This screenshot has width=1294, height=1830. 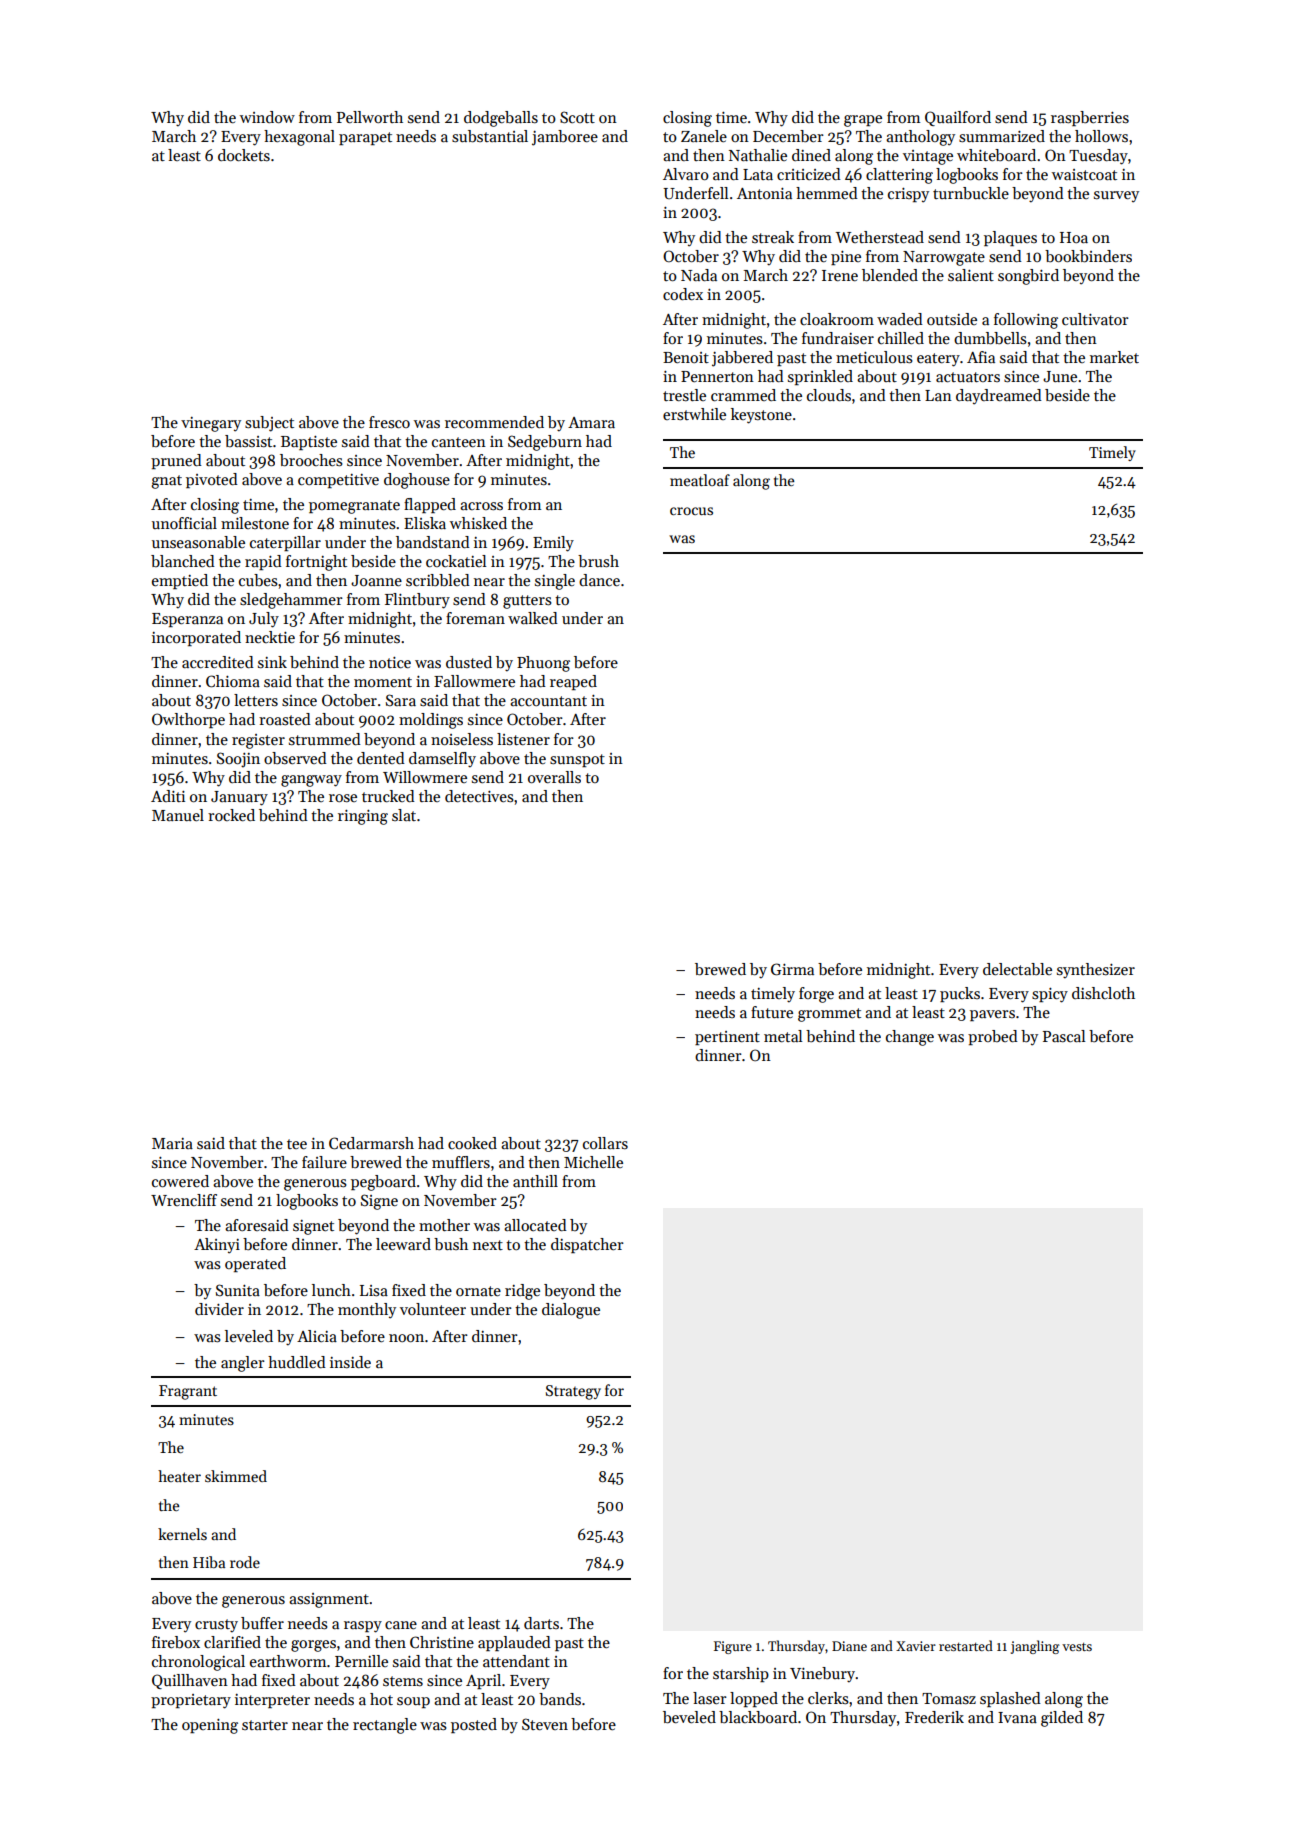 I want to click on dodgeballs, so click(x=501, y=119).
